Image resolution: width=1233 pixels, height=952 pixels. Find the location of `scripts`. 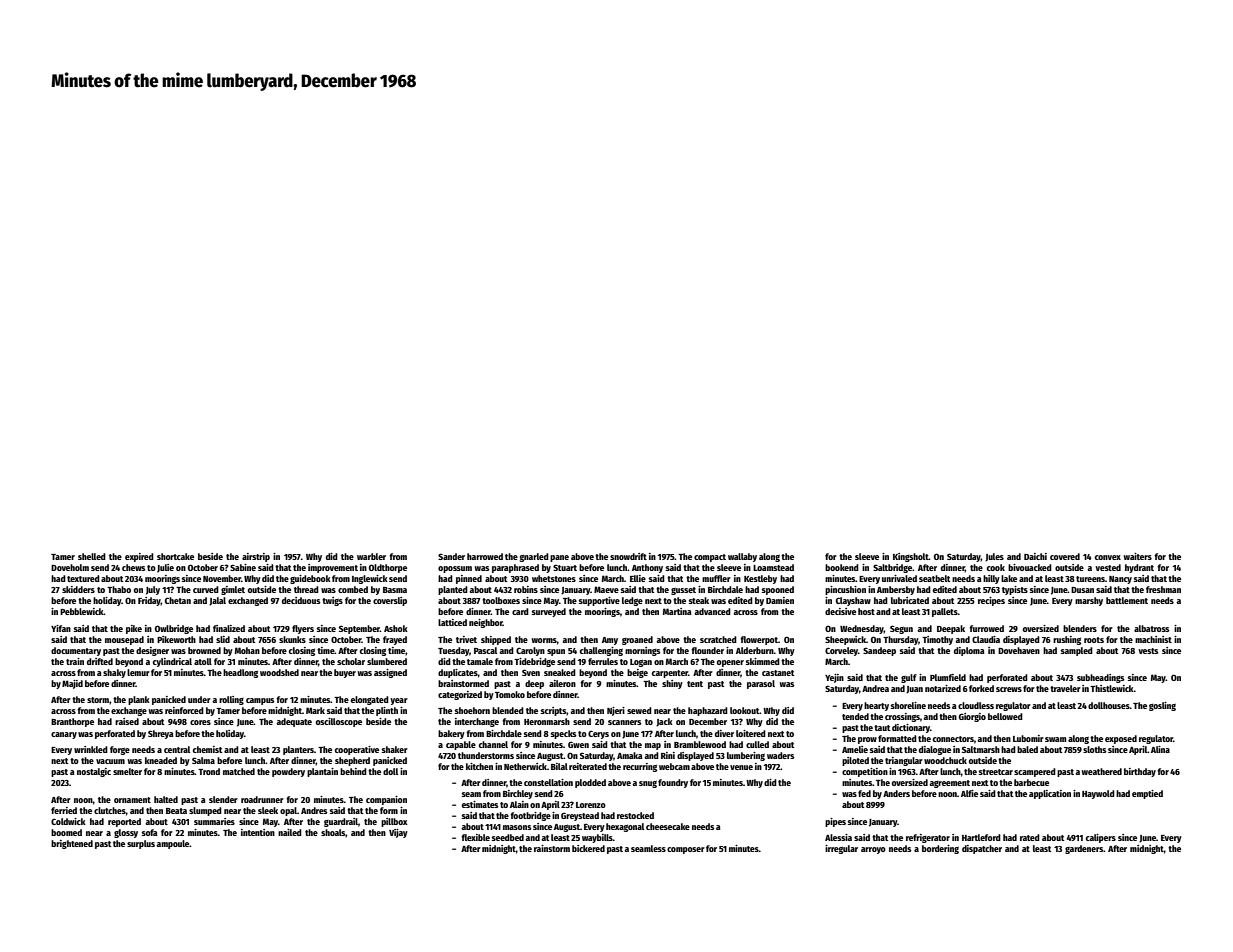

scripts is located at coordinates (554, 711).
